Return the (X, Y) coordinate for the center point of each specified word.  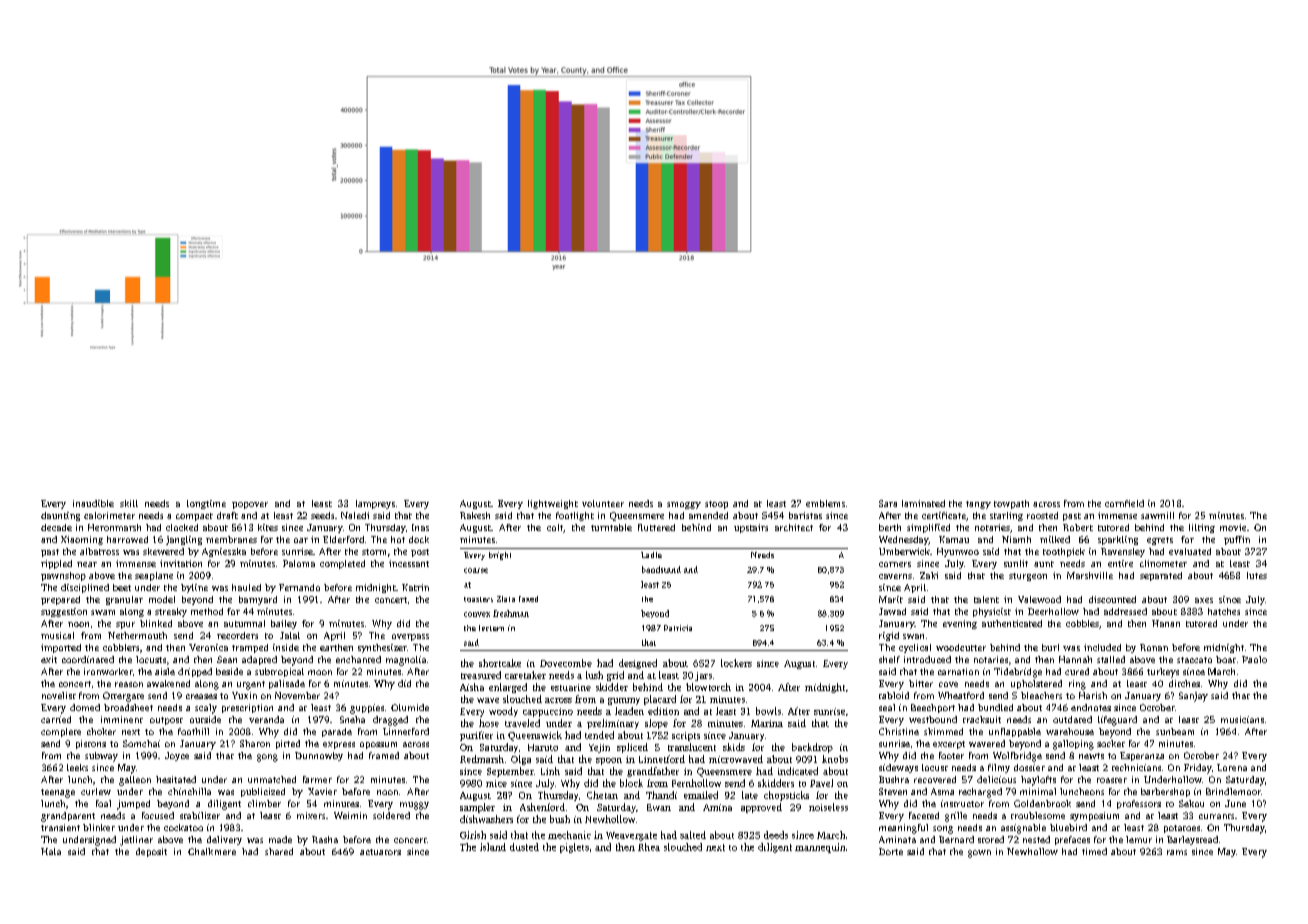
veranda (266, 719)
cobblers (121, 647)
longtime (206, 504)
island (493, 847)
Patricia (678, 628)
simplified (928, 528)
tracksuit (982, 719)
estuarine (571, 687)
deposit (151, 852)
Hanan (1166, 623)
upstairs (751, 528)
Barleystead (1192, 840)
